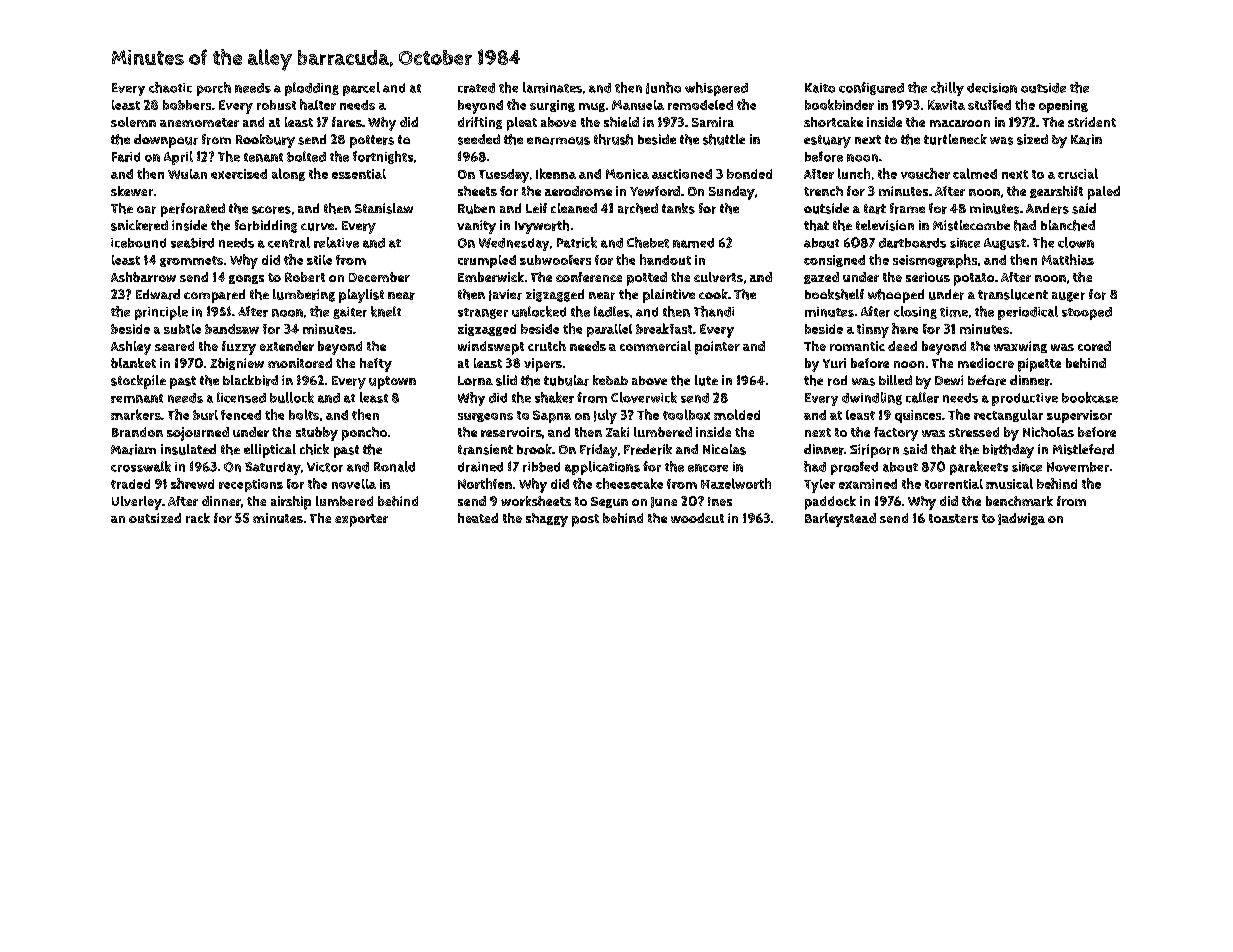  I want to click on parcel, so click(361, 89).
